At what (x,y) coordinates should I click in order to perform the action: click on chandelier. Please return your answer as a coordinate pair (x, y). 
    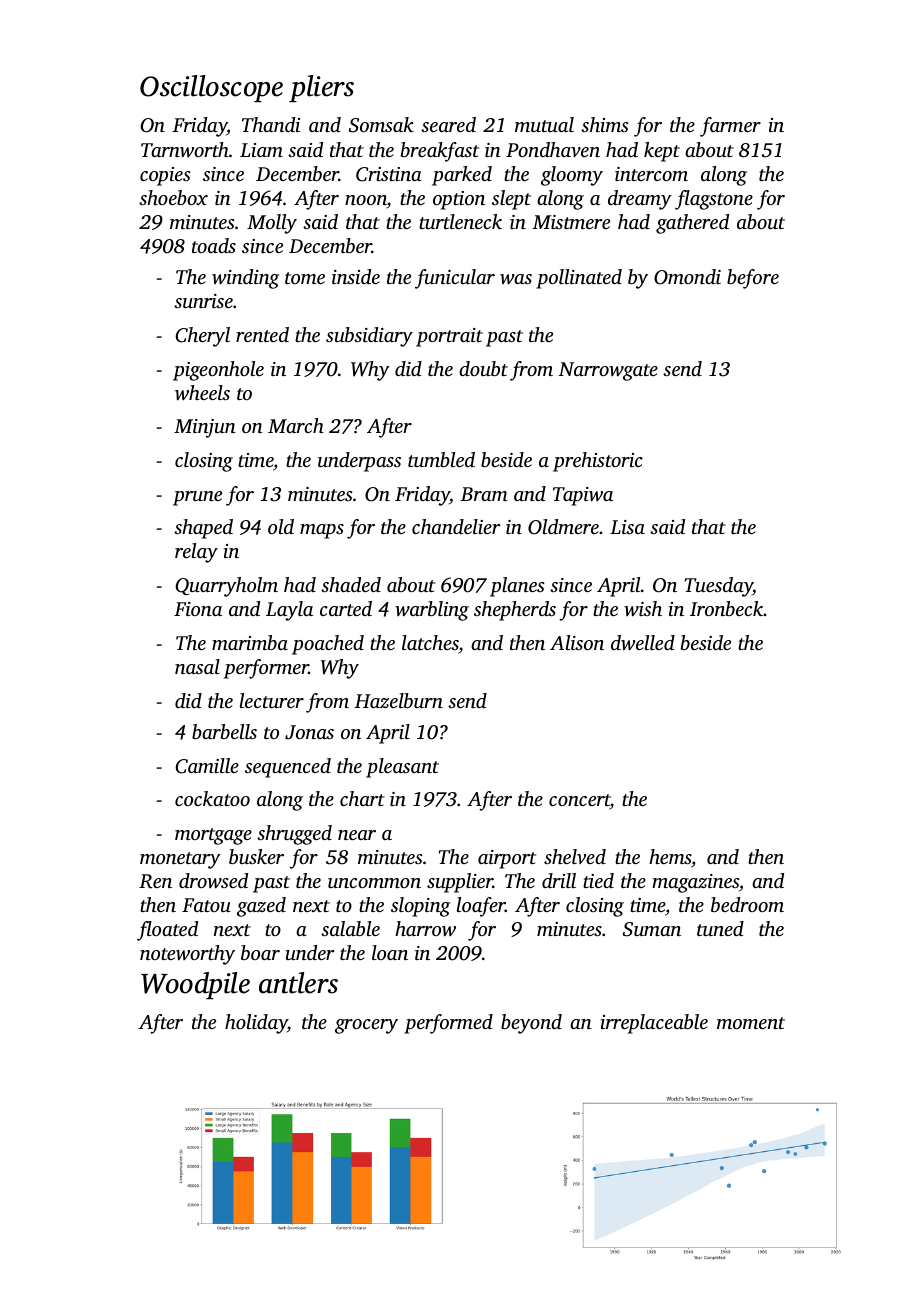
    Looking at the image, I should click on (456, 526).
